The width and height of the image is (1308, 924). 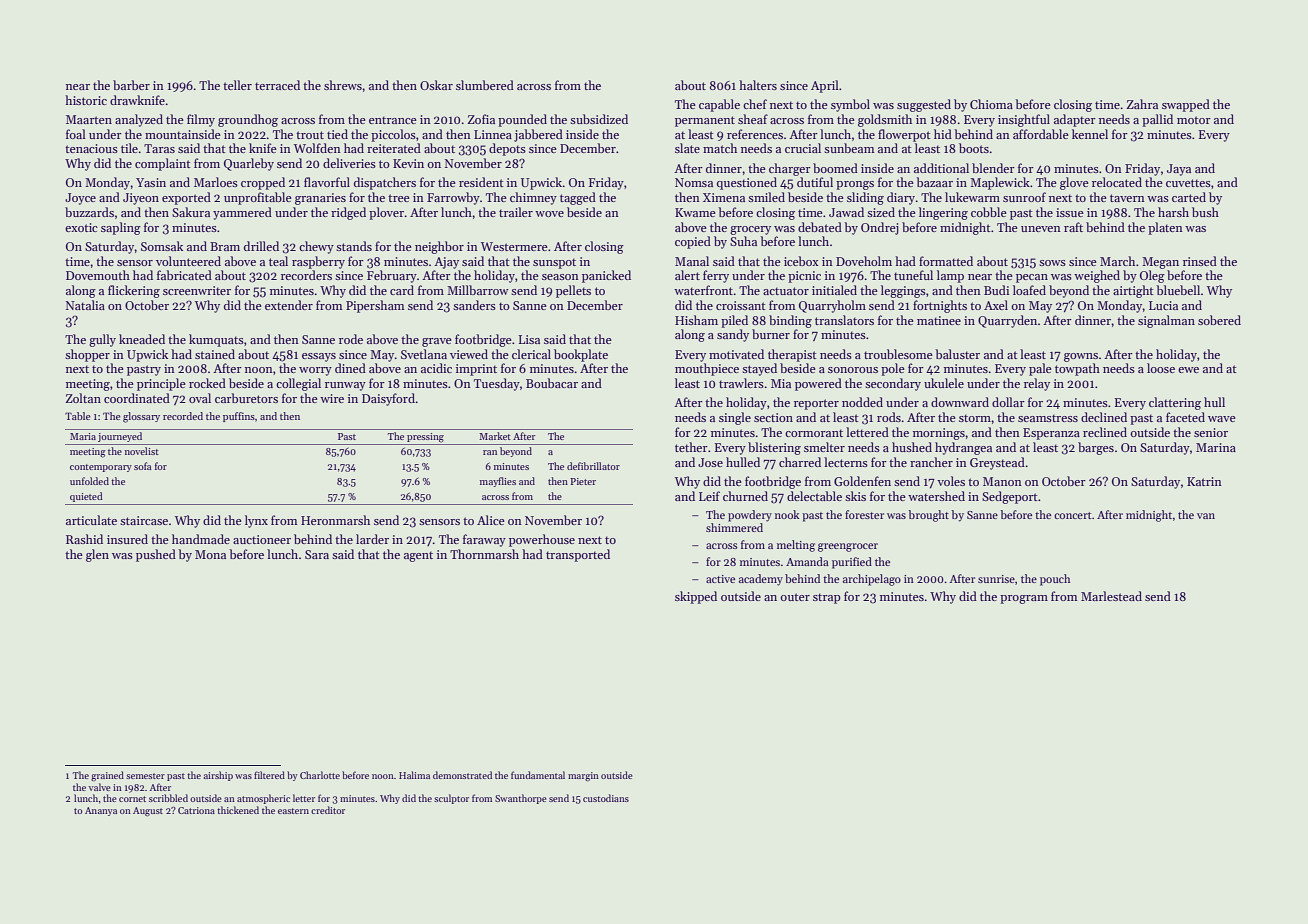 What do you see at coordinates (606, 798) in the image?
I see `custodians` at bounding box center [606, 798].
